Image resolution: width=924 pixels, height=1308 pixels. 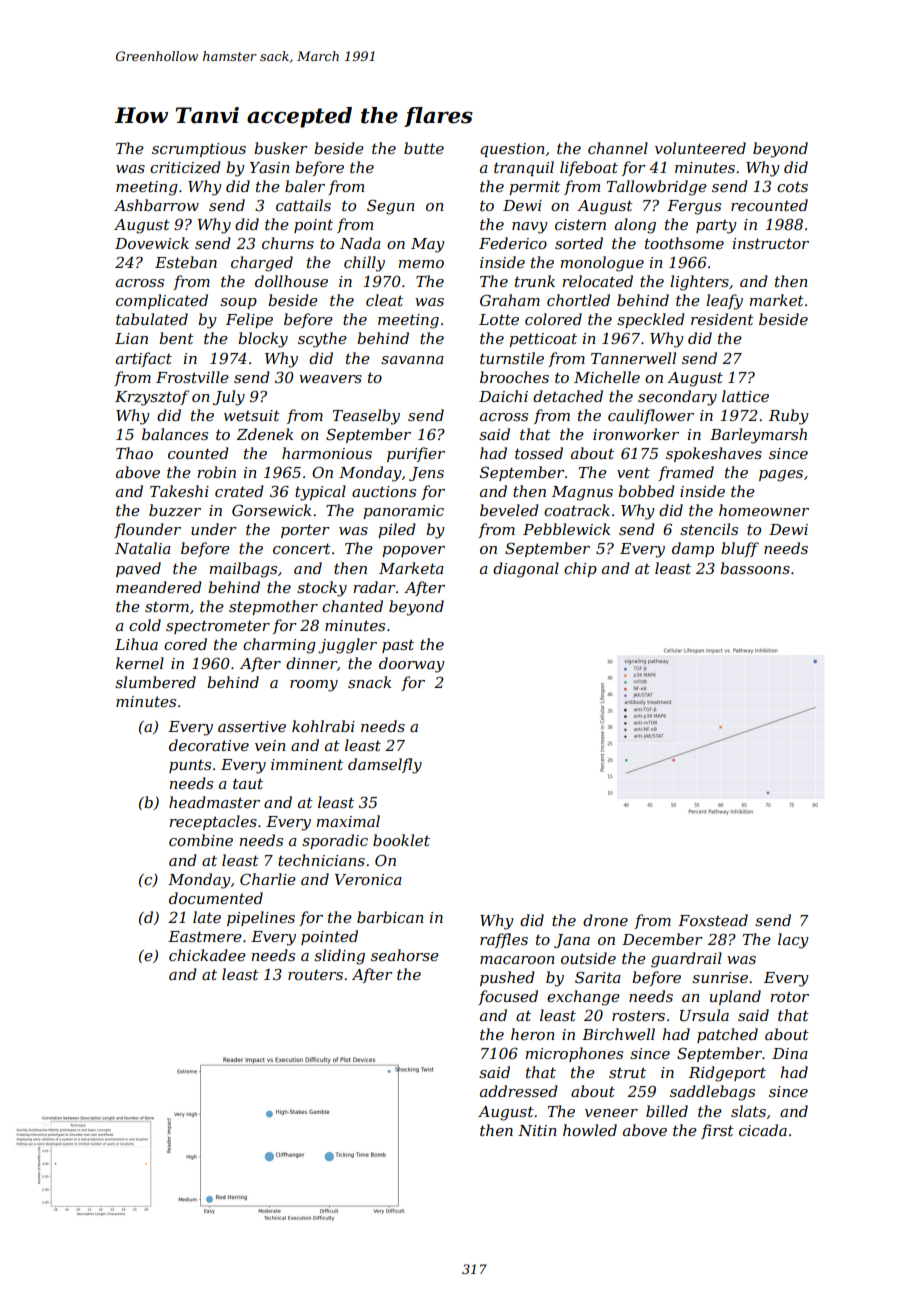 What do you see at coordinates (248, 783) in the screenshot?
I see `taut` at bounding box center [248, 783].
